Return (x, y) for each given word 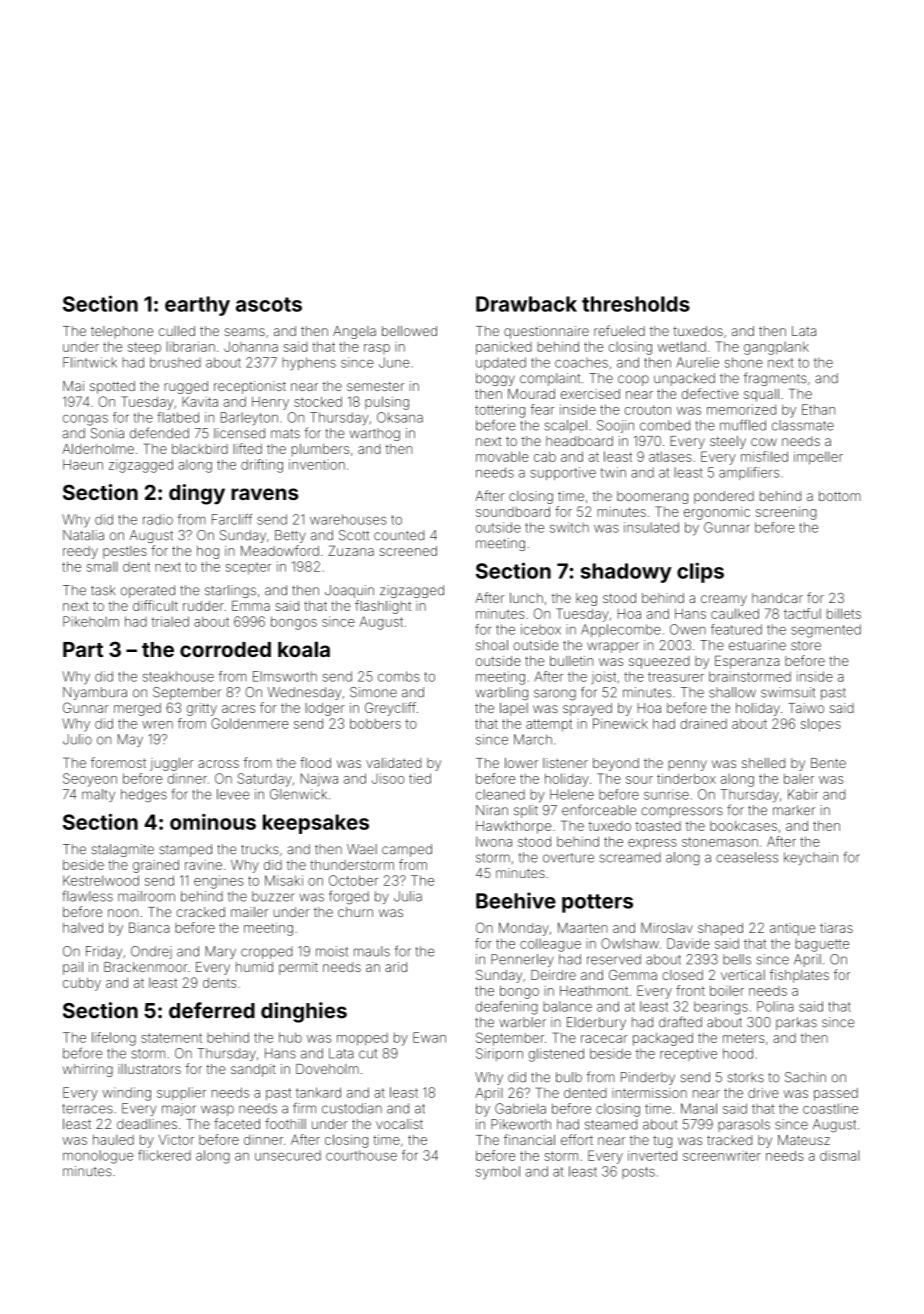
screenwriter (722, 1156)
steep (144, 348)
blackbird (200, 449)
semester (375, 386)
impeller (818, 458)
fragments (775, 379)
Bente (828, 763)
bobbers (375, 723)
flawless (87, 896)
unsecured (288, 1155)
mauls (372, 951)
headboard (579, 441)
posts (638, 1173)
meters (743, 1038)
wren (157, 725)
